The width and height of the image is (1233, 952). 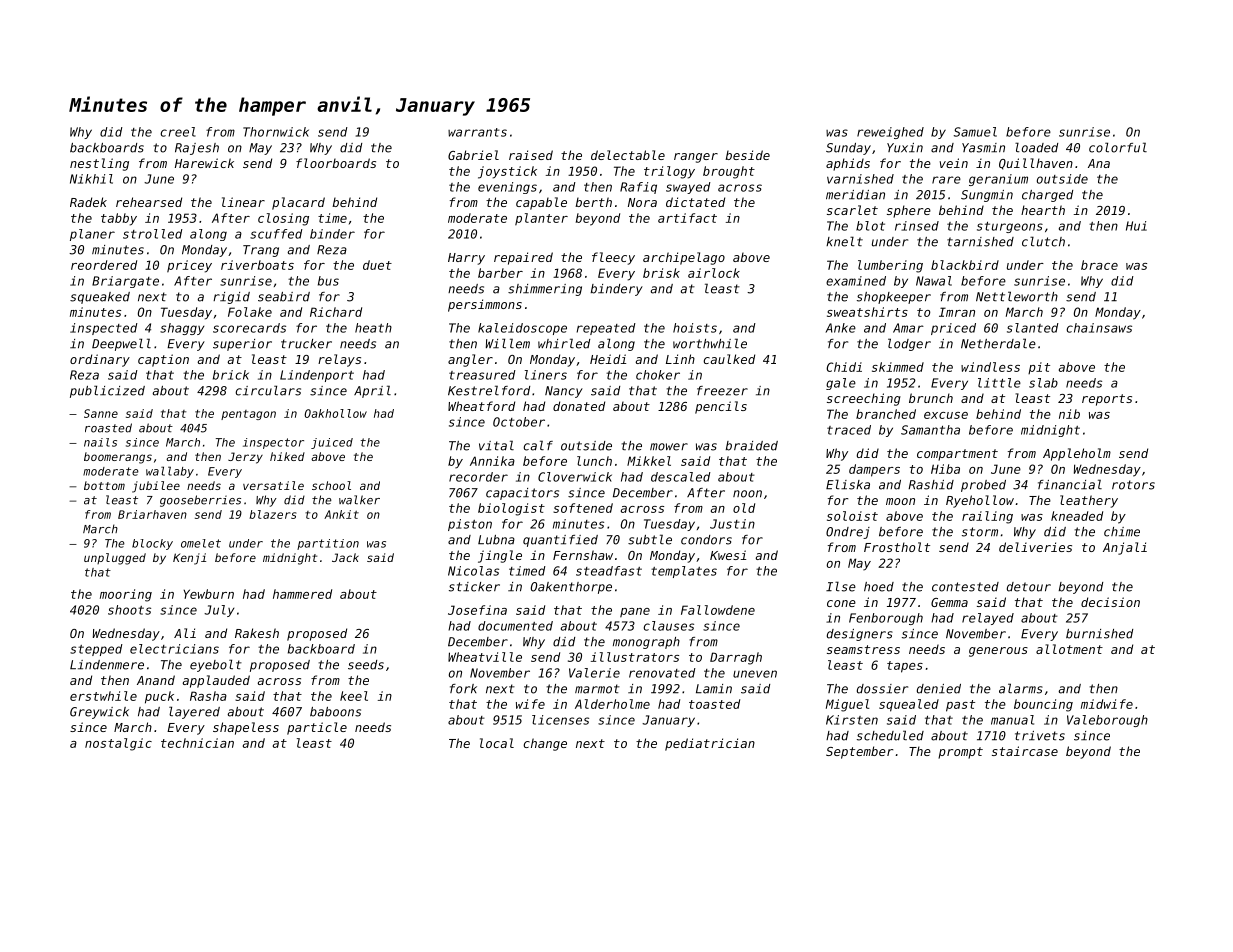 What do you see at coordinates (257, 633) in the image?
I see `Rakesh` at bounding box center [257, 633].
